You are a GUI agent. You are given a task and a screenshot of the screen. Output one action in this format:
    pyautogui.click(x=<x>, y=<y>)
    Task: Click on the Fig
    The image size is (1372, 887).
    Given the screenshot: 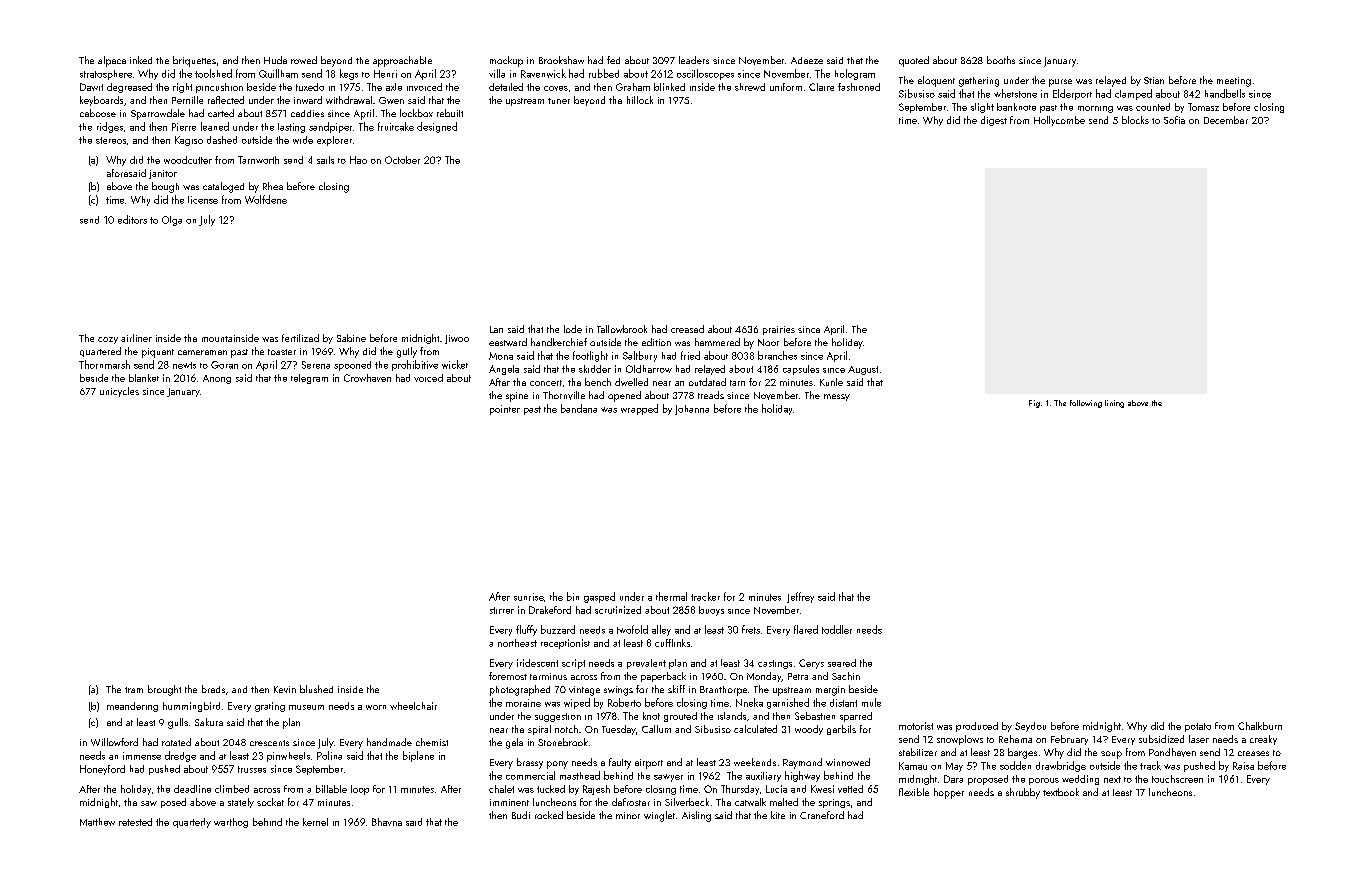 What is the action you would take?
    pyautogui.click(x=1034, y=404)
